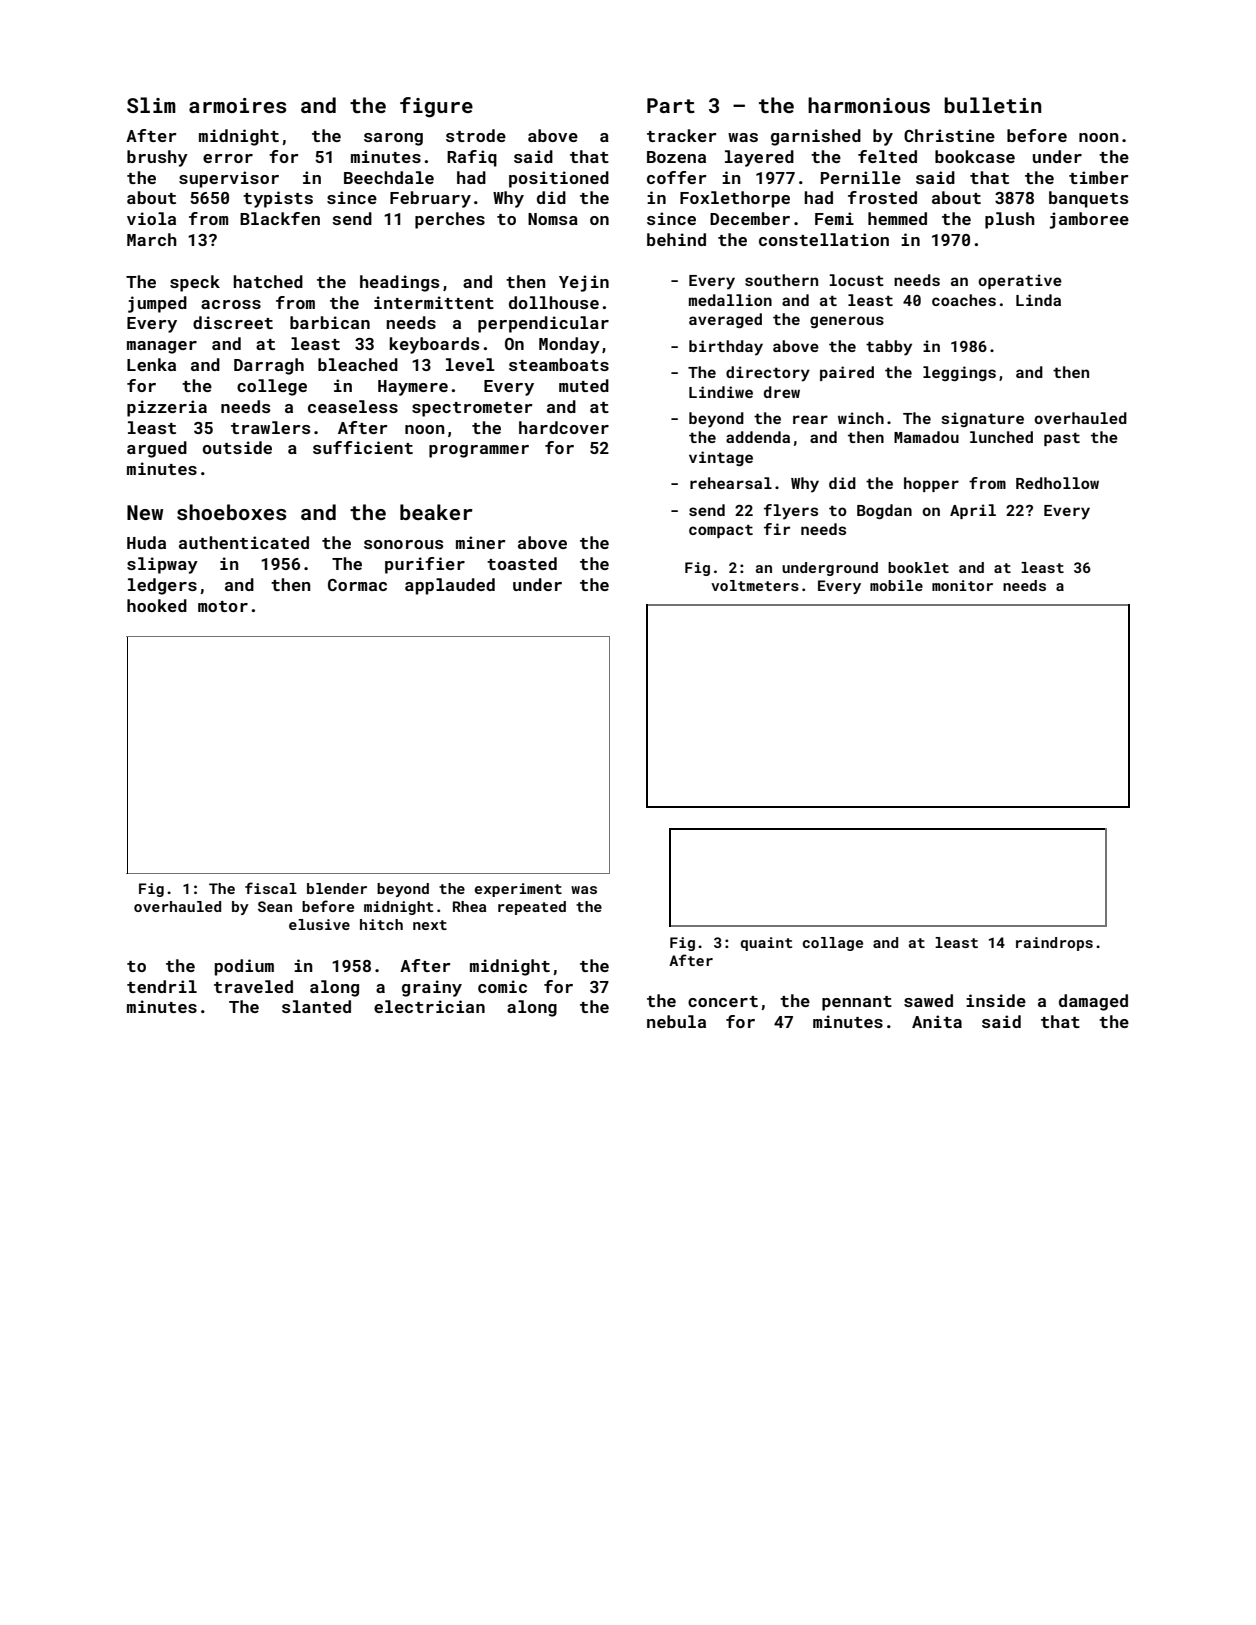  What do you see at coordinates (1054, 944) in the document?
I see `raindrops` at bounding box center [1054, 944].
